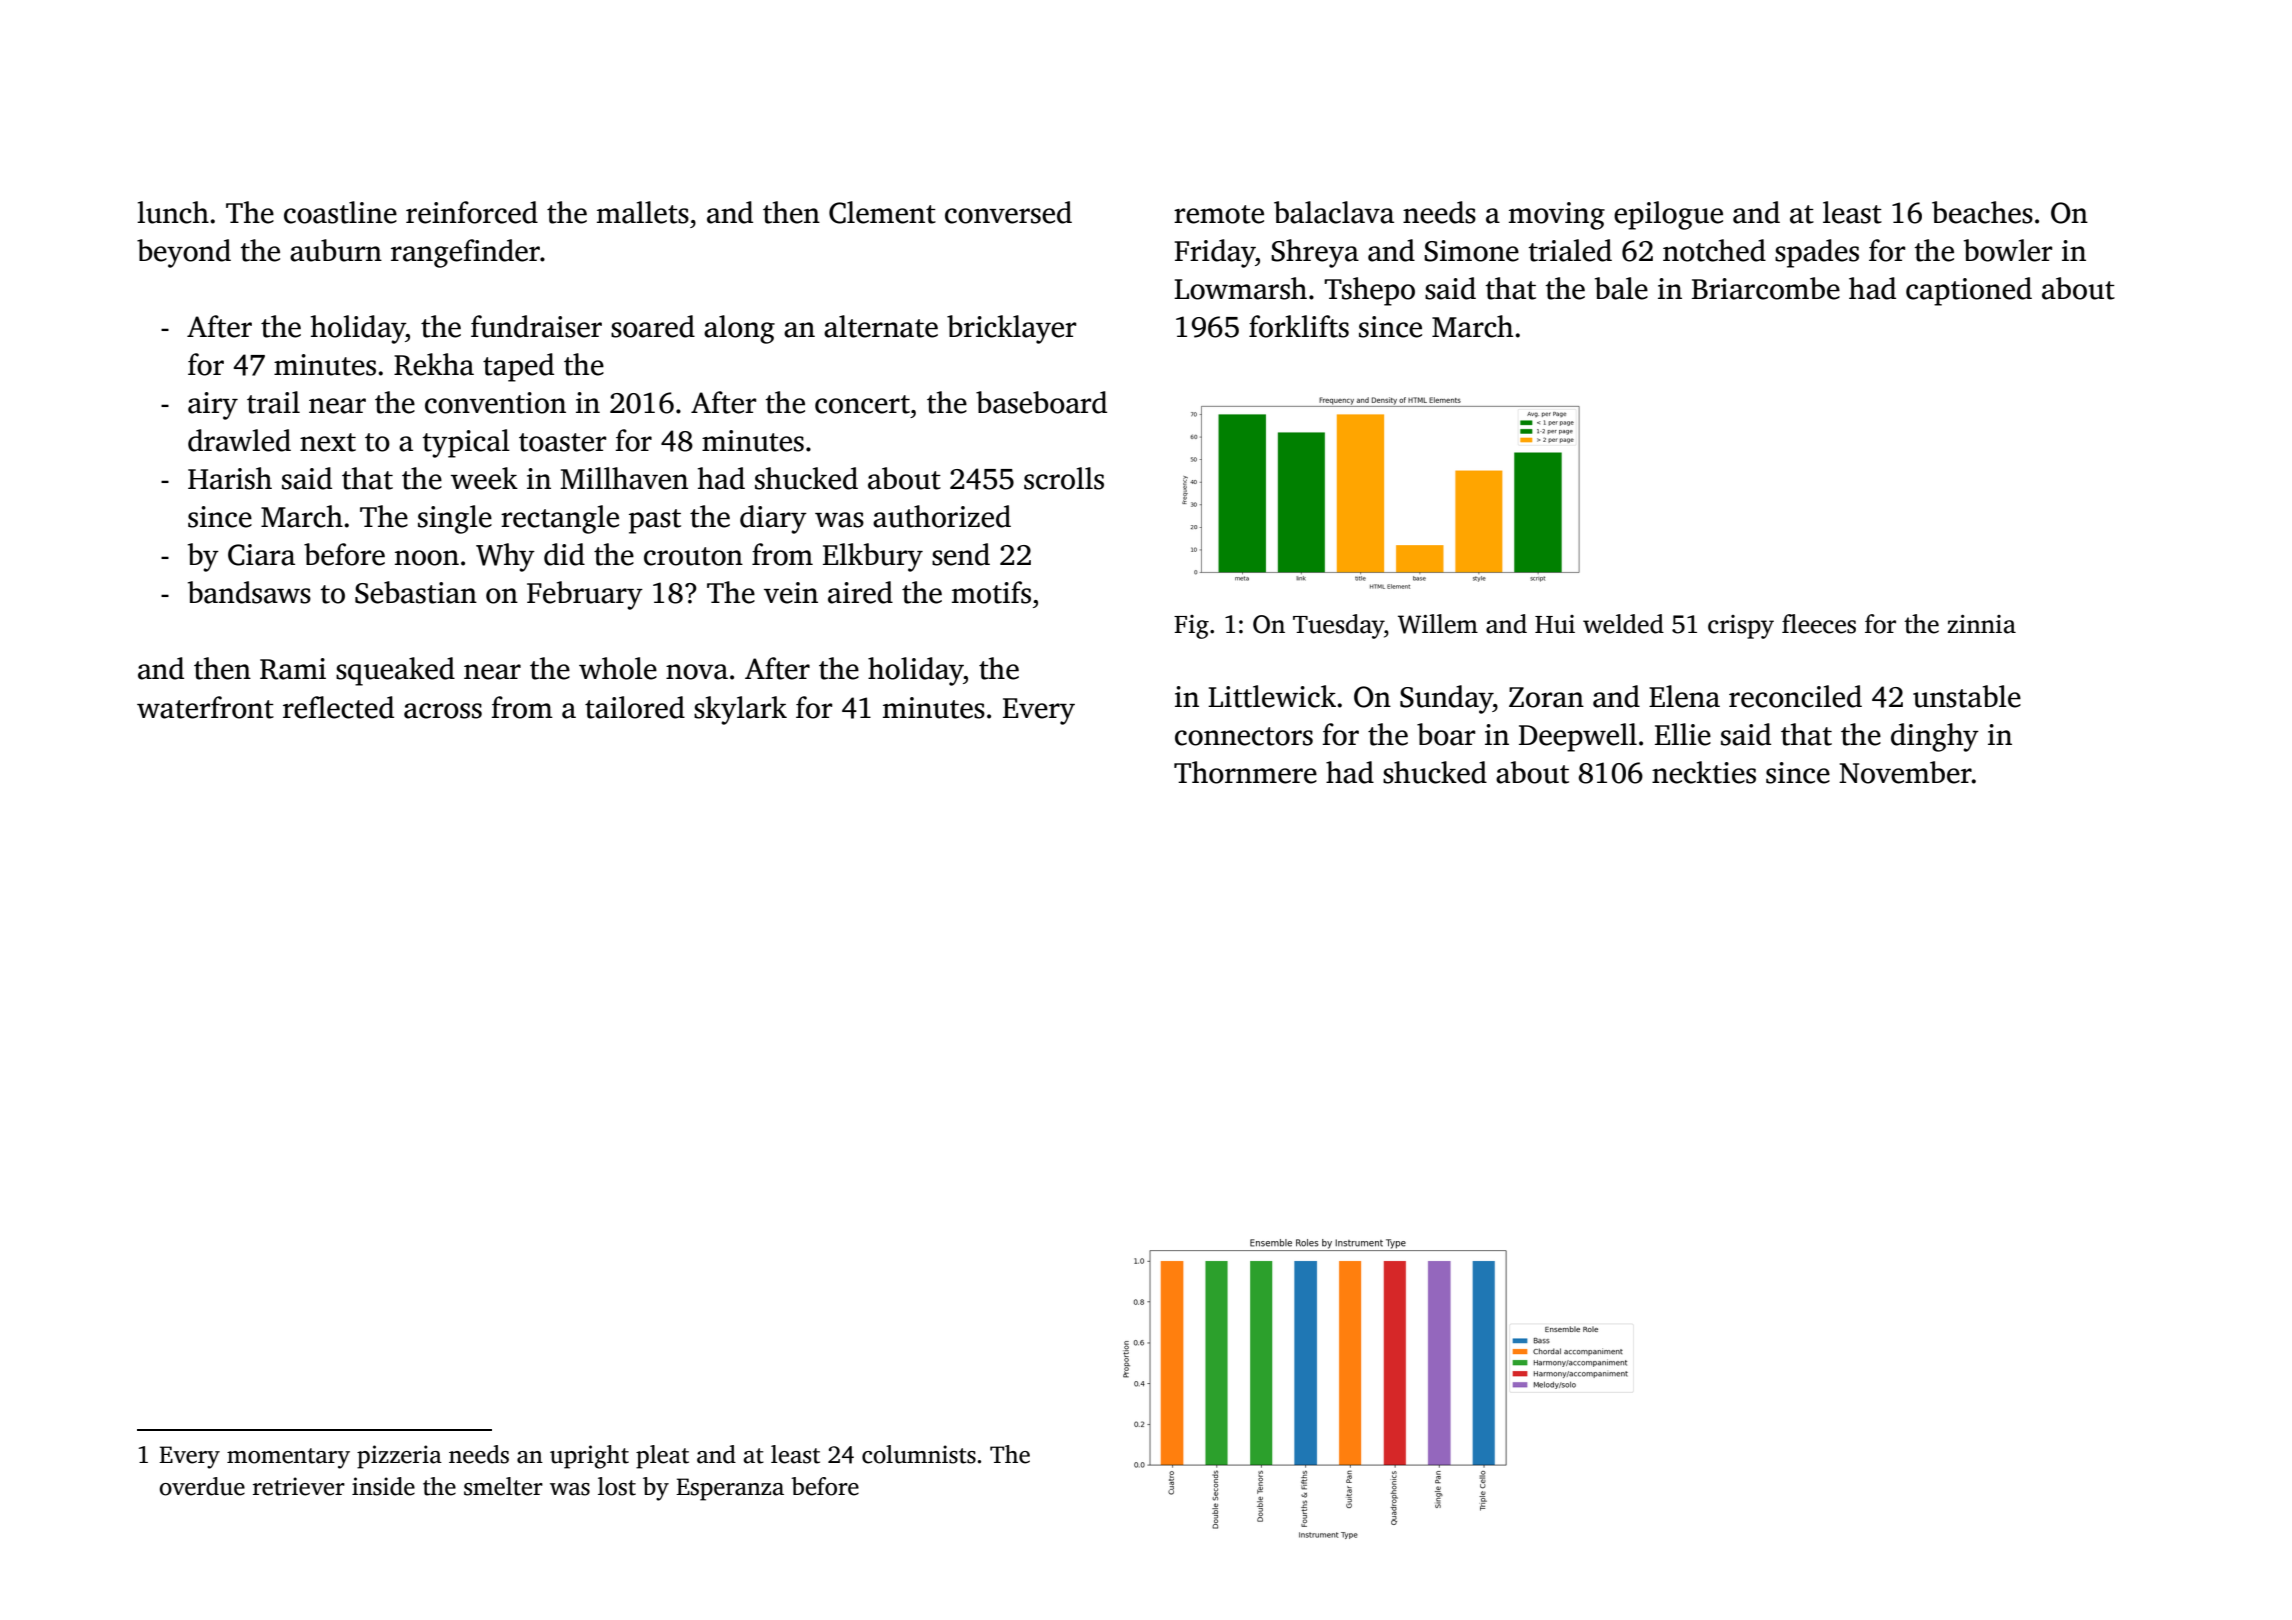 This page has height=1620, width=2292. What do you see at coordinates (1272, 696) in the page?
I see `Littlewick` at bounding box center [1272, 696].
